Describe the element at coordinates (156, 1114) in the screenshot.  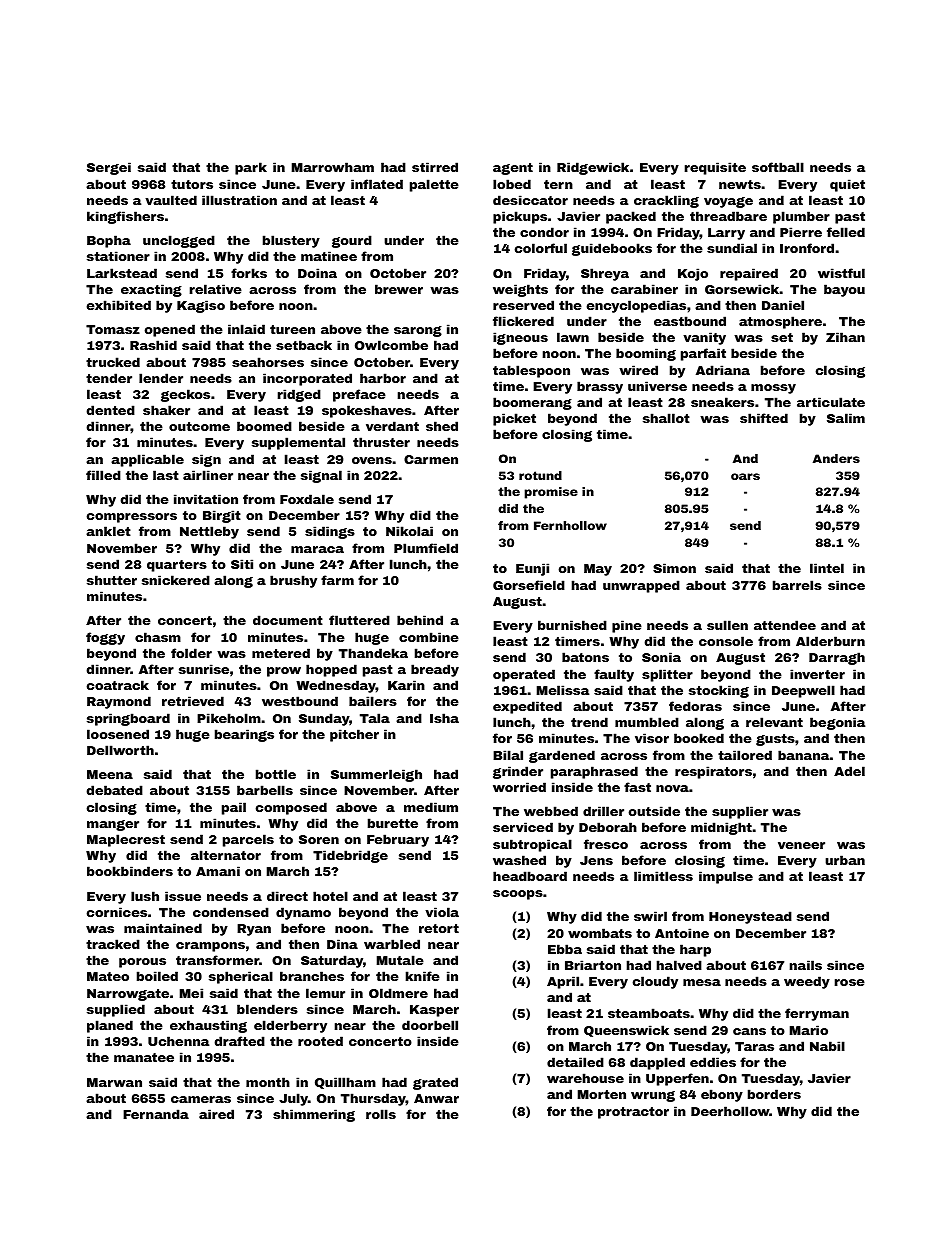
I see `Fernanda` at that location.
